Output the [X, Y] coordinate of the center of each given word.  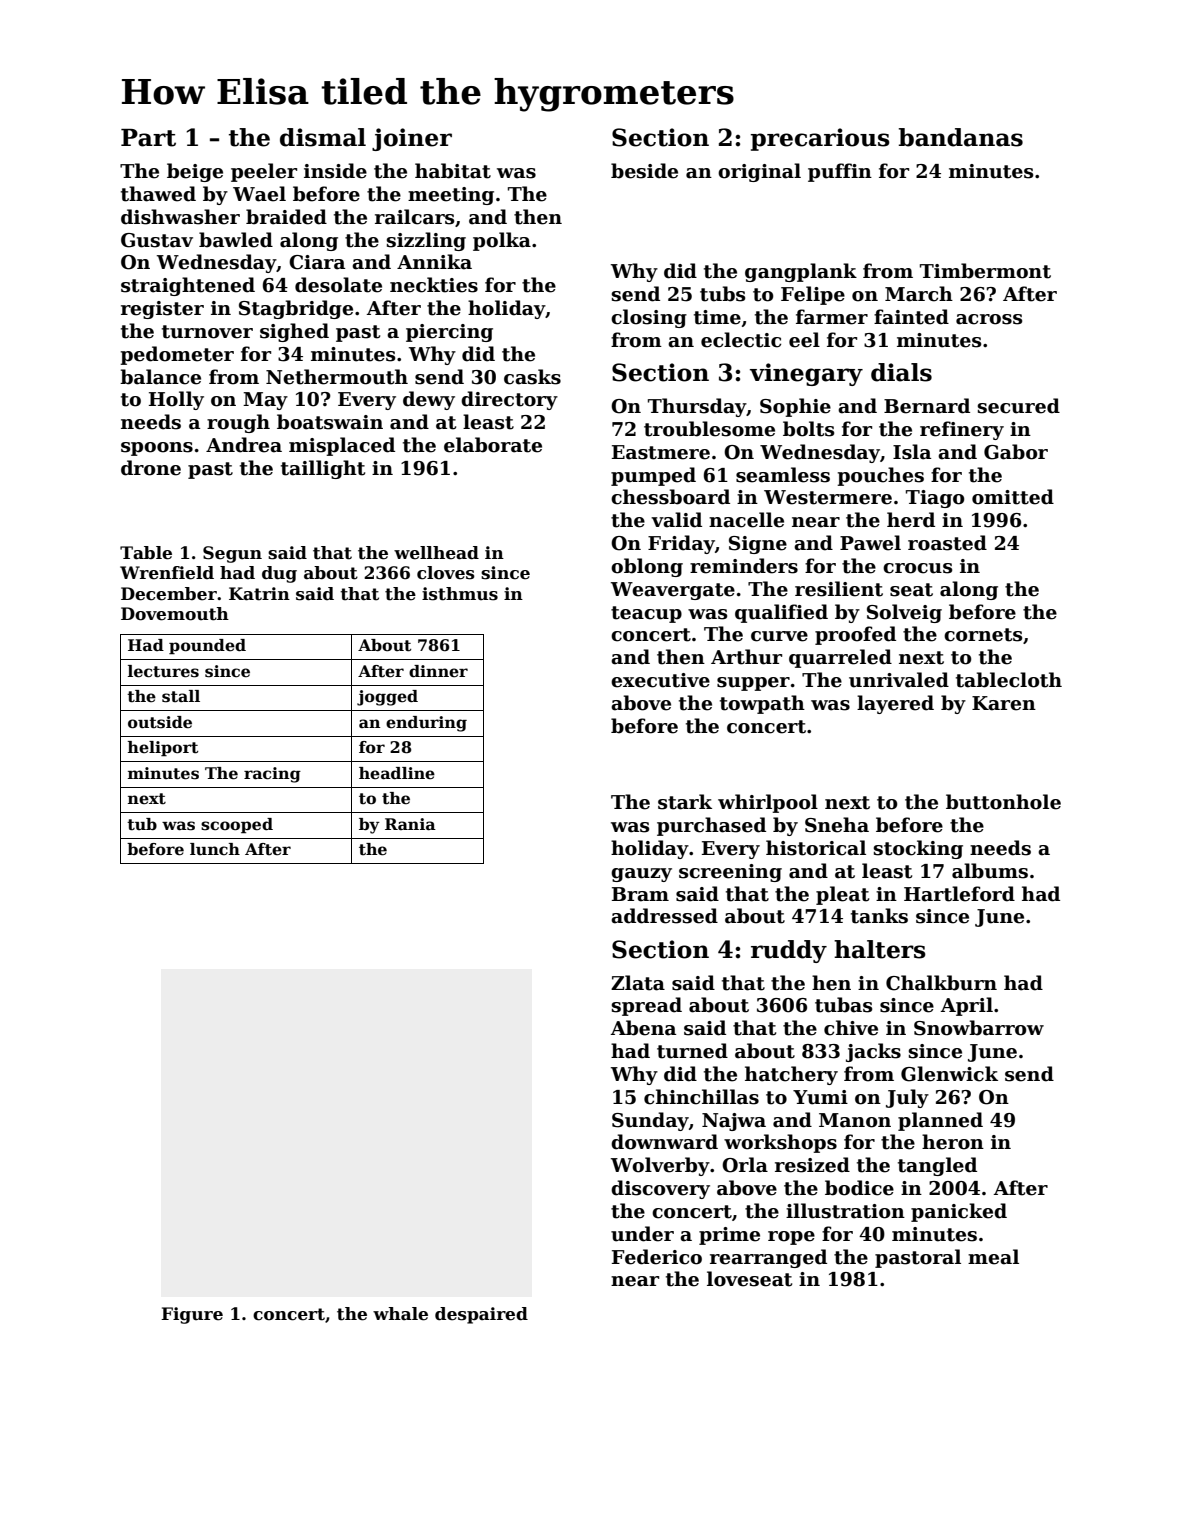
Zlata [638, 983]
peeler [264, 172]
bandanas [961, 137]
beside [644, 171]
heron [953, 1142]
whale [400, 1314]
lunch [215, 849]
